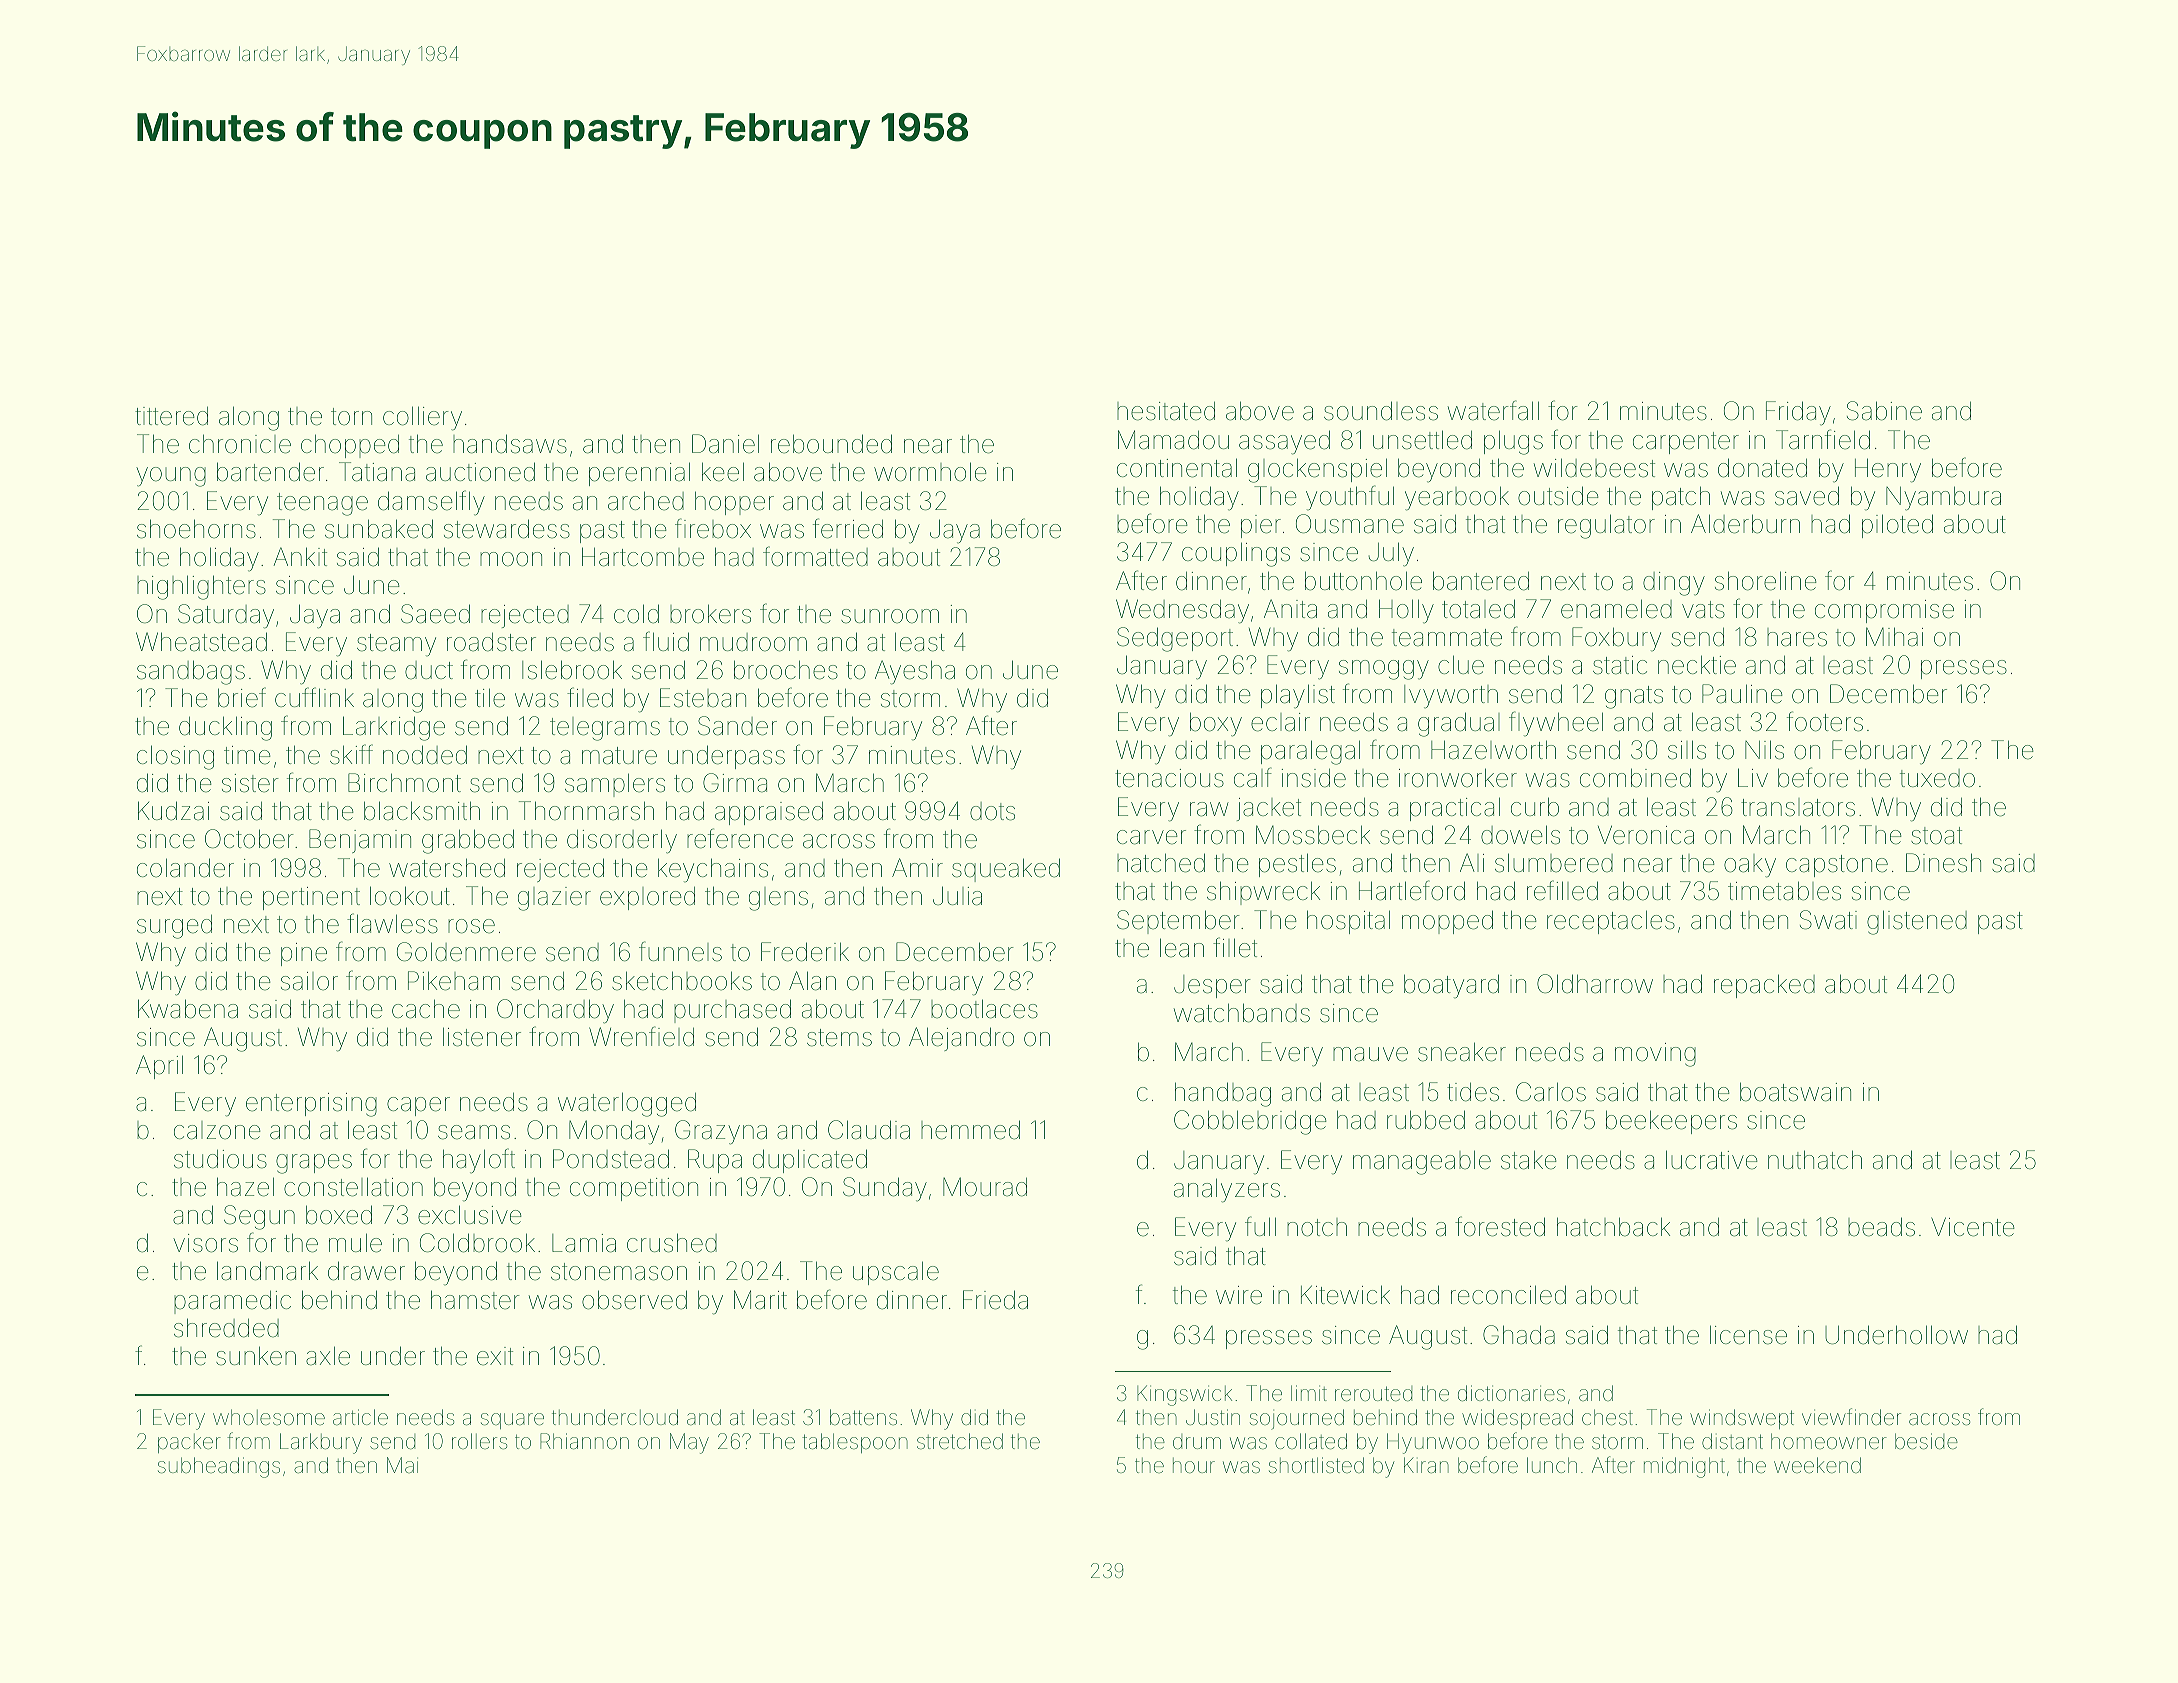  What do you see at coordinates (1551, 1092) in the screenshot?
I see `Carlos` at bounding box center [1551, 1092].
